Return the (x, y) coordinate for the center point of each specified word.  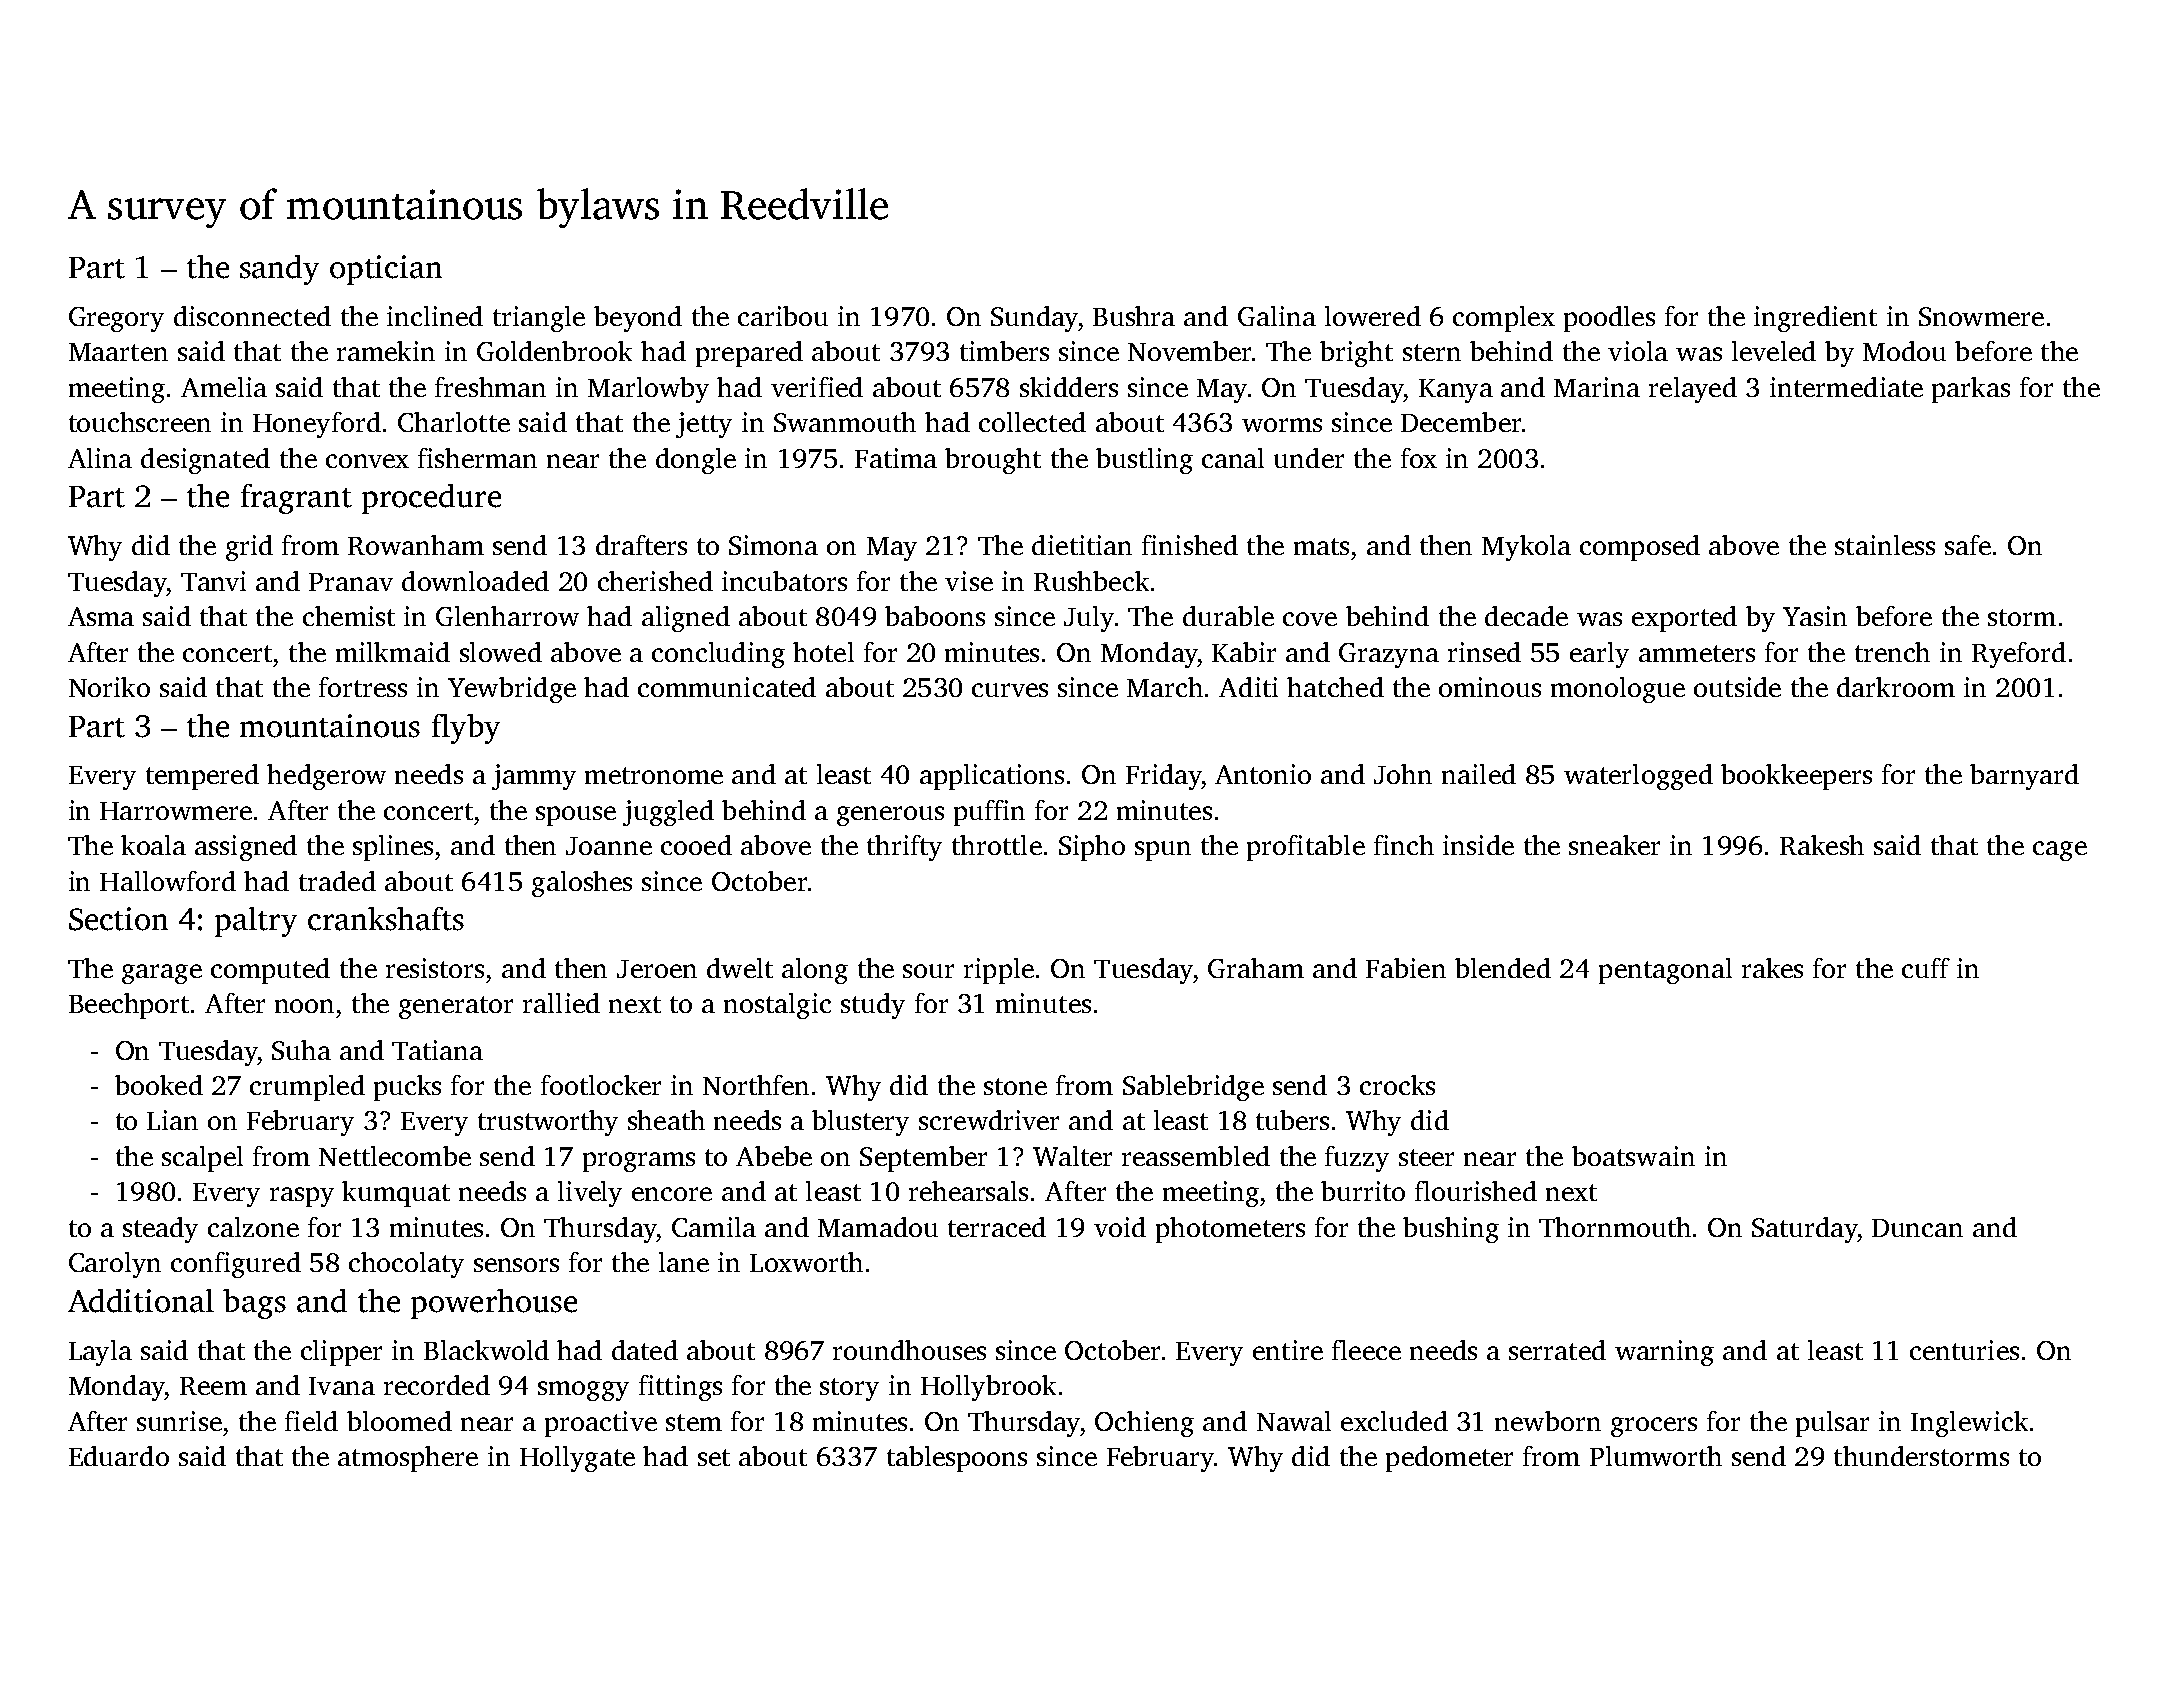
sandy (279, 270)
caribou (783, 316)
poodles (1609, 319)
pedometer (1449, 1459)
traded (337, 881)
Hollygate (577, 1459)
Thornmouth (1615, 1227)
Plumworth (1656, 1456)
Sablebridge (1193, 1088)
